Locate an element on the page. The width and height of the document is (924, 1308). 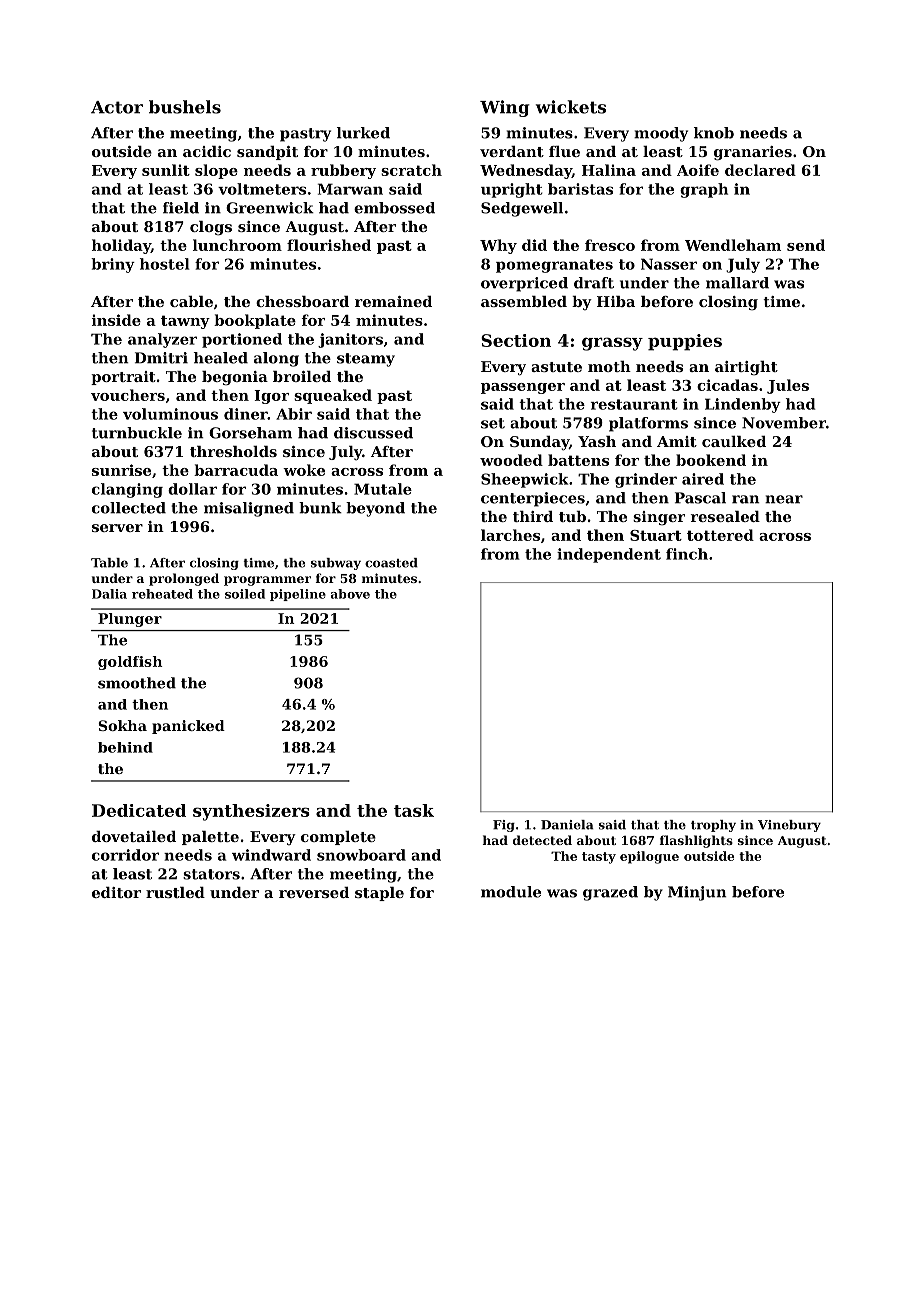
palette is located at coordinates (210, 838).
